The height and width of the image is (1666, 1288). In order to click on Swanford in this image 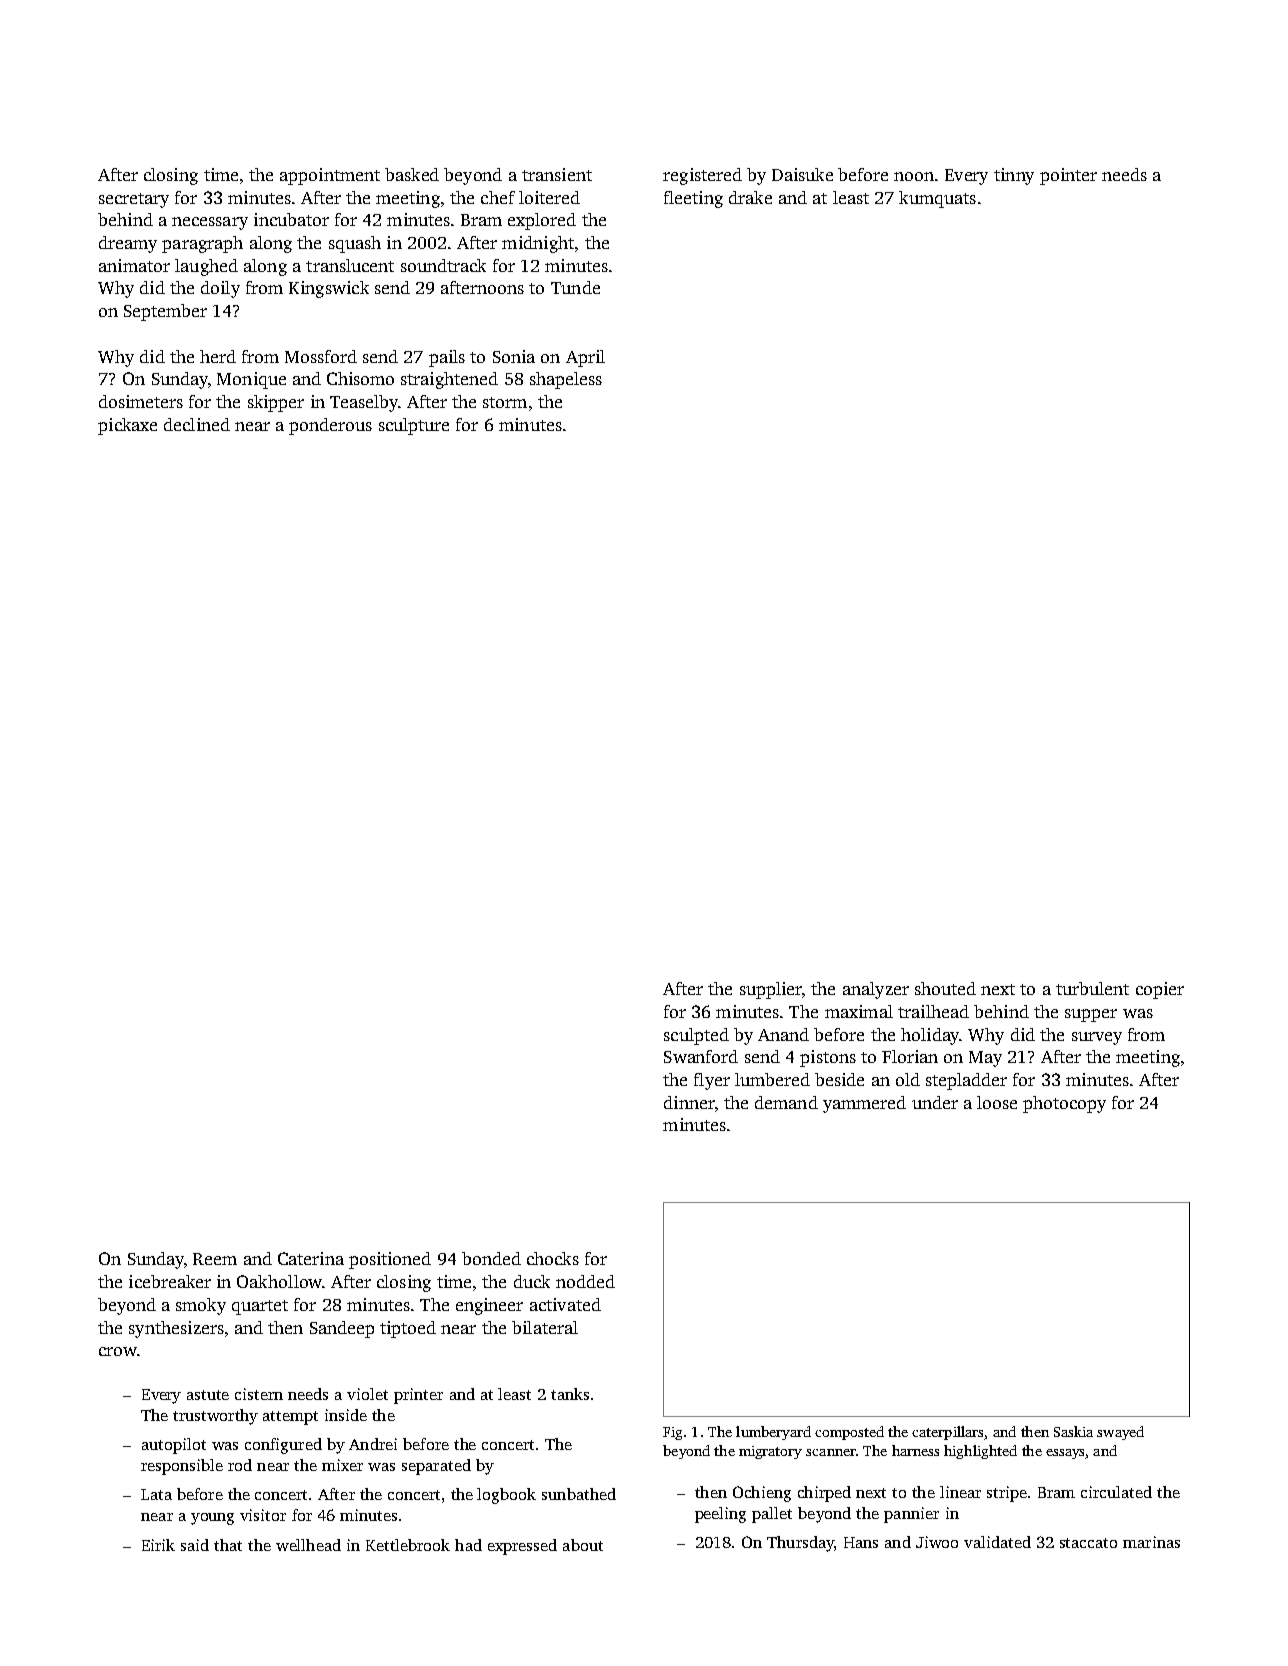, I will do `click(701, 1056)`.
